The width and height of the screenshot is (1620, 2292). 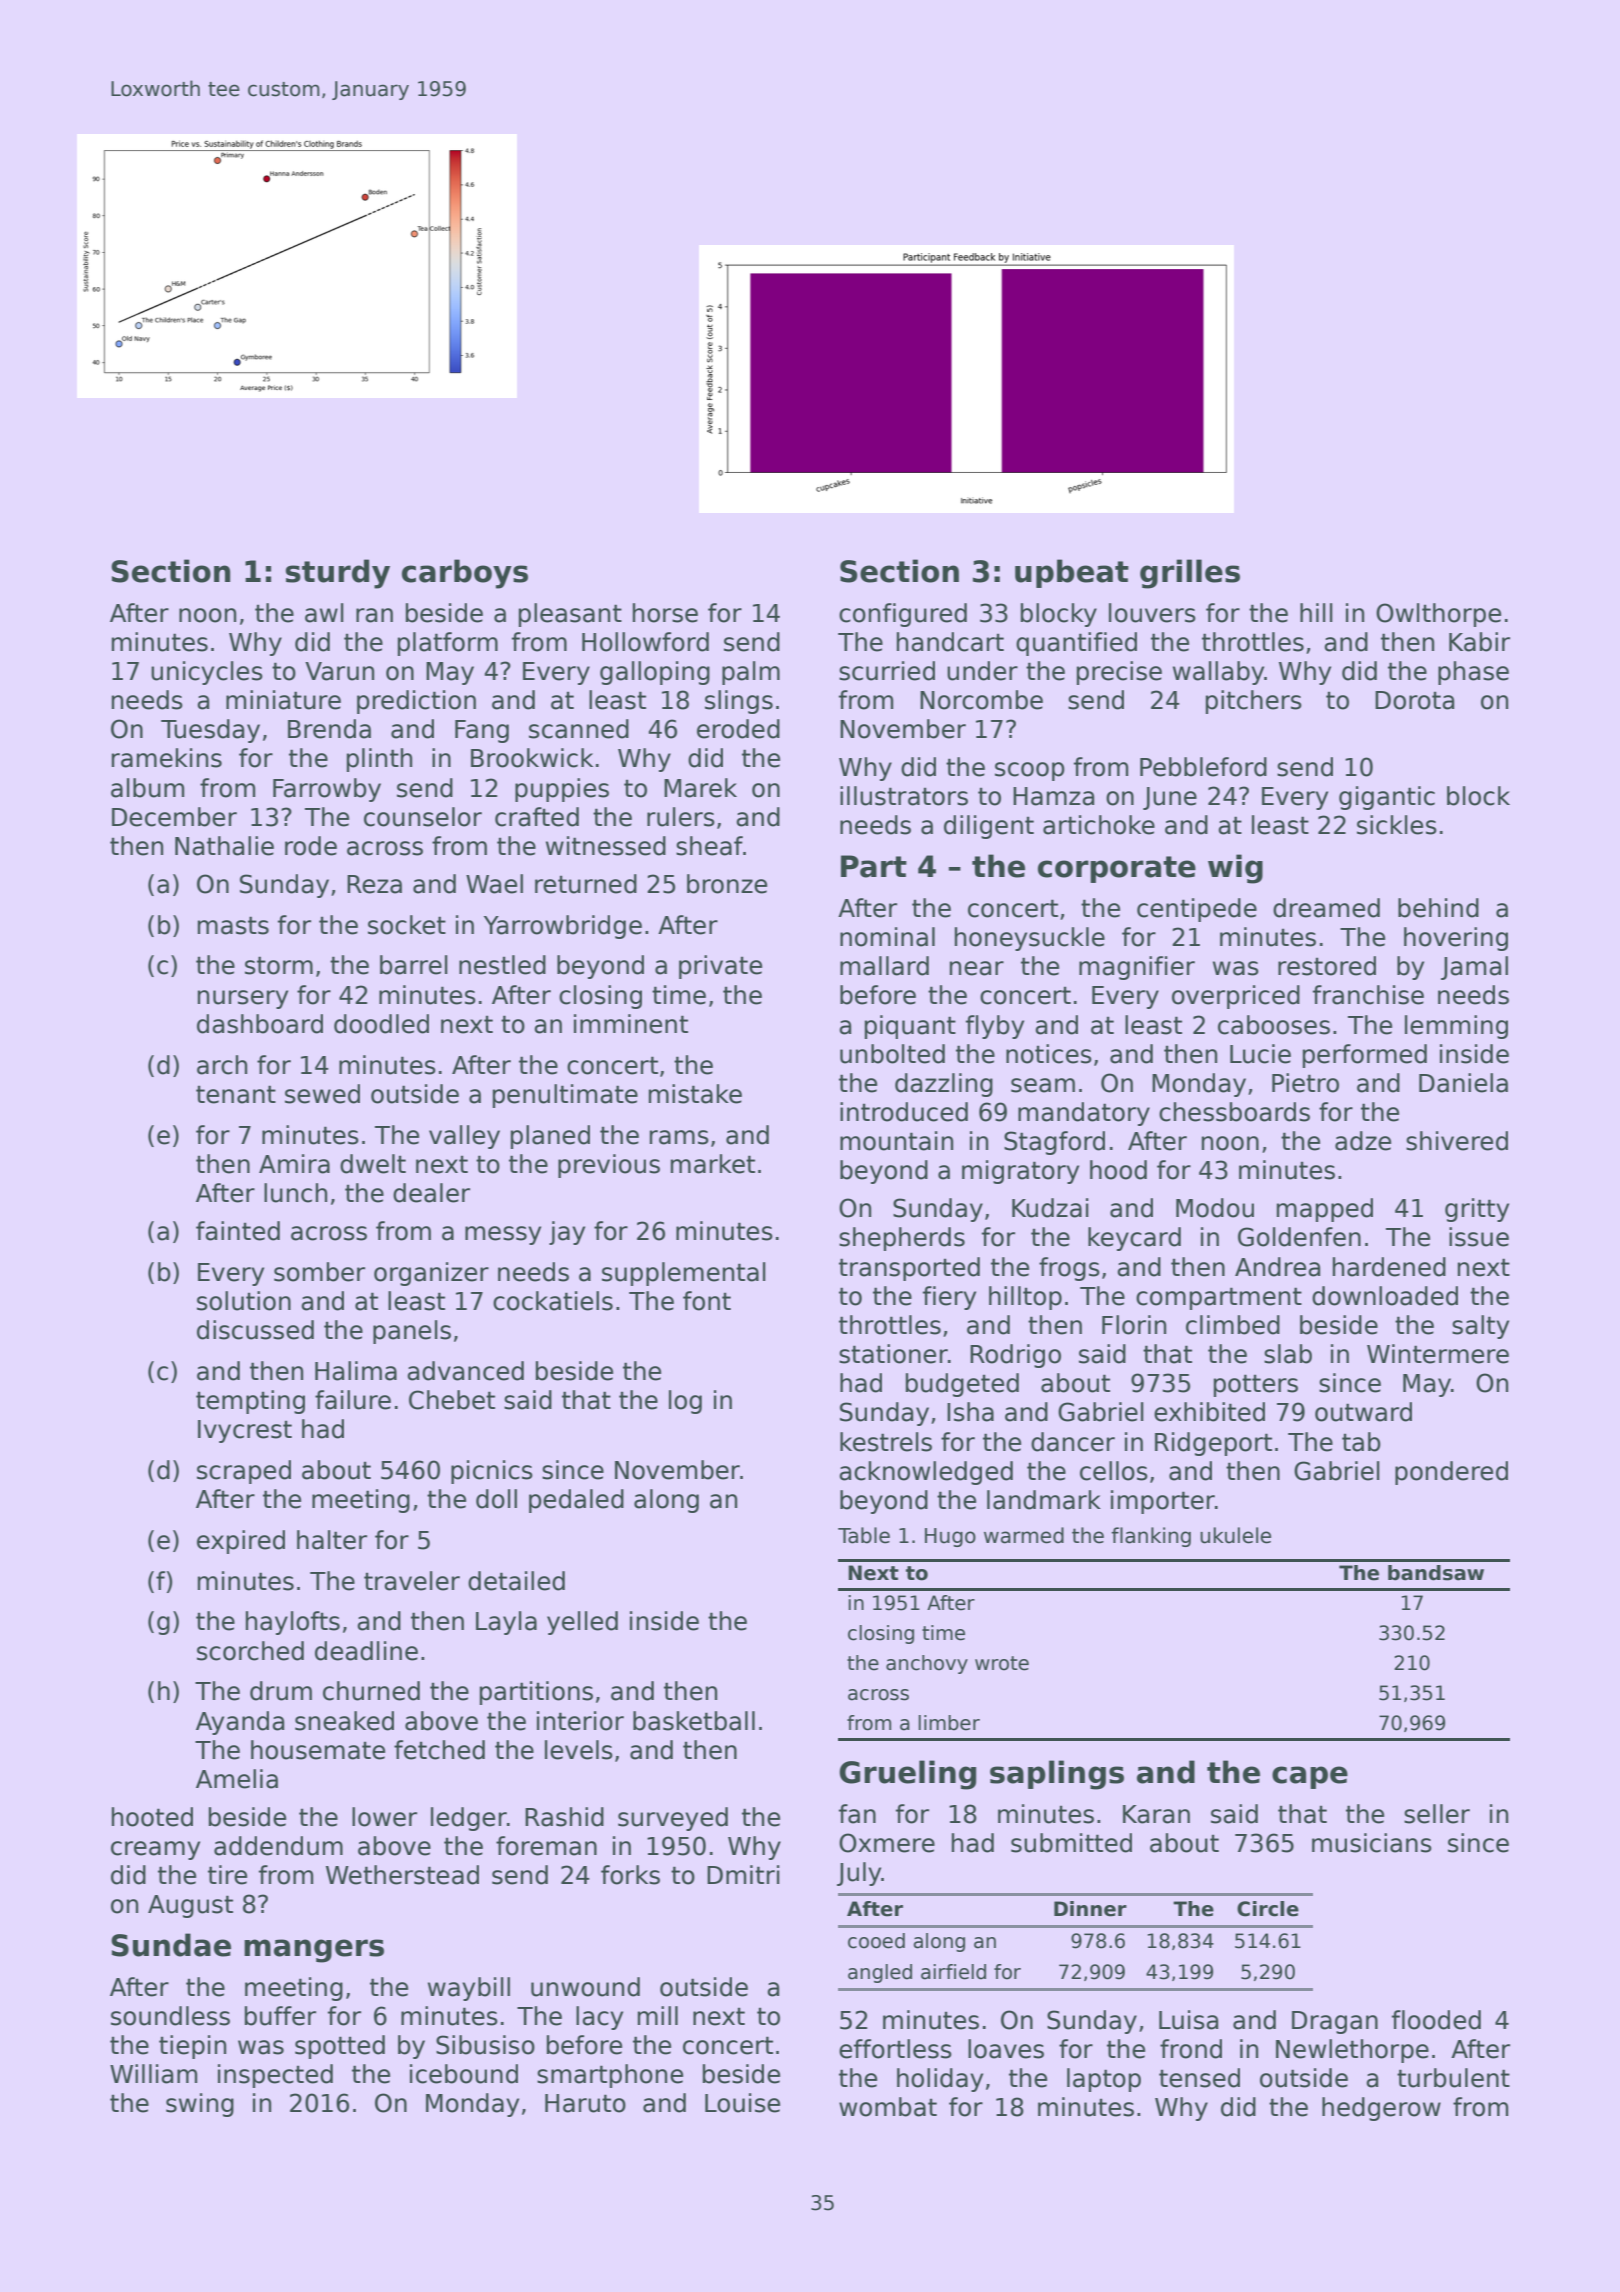 What do you see at coordinates (995, 1027) in the screenshot?
I see `flyby` at bounding box center [995, 1027].
